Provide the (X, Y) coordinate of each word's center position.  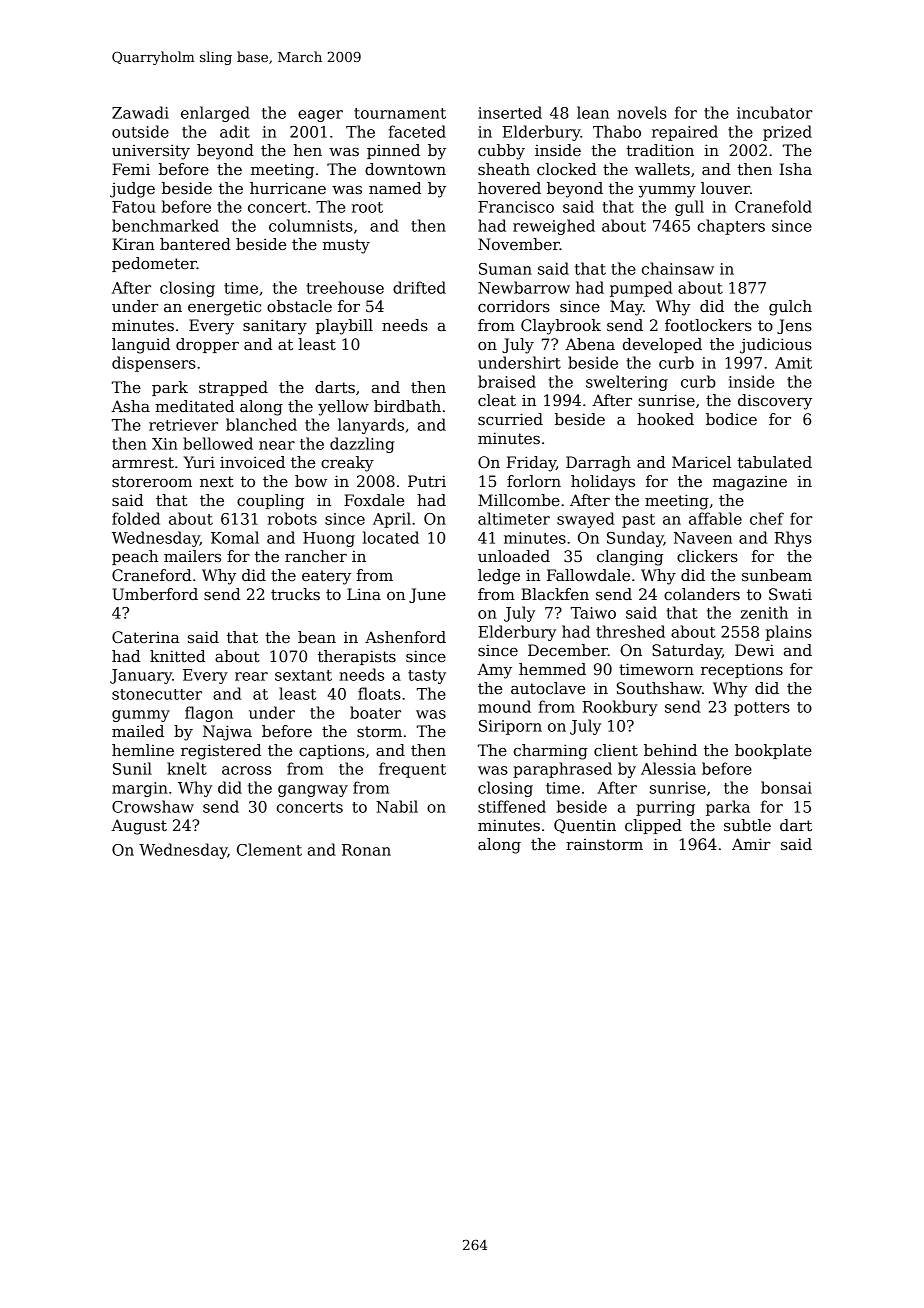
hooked (665, 419)
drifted (419, 287)
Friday (531, 464)
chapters (731, 227)
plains (788, 633)
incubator (775, 112)
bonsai (786, 787)
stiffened (512, 806)
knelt (187, 768)
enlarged (215, 114)
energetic (224, 308)
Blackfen (555, 594)
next (217, 481)
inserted (510, 112)
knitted (177, 656)
